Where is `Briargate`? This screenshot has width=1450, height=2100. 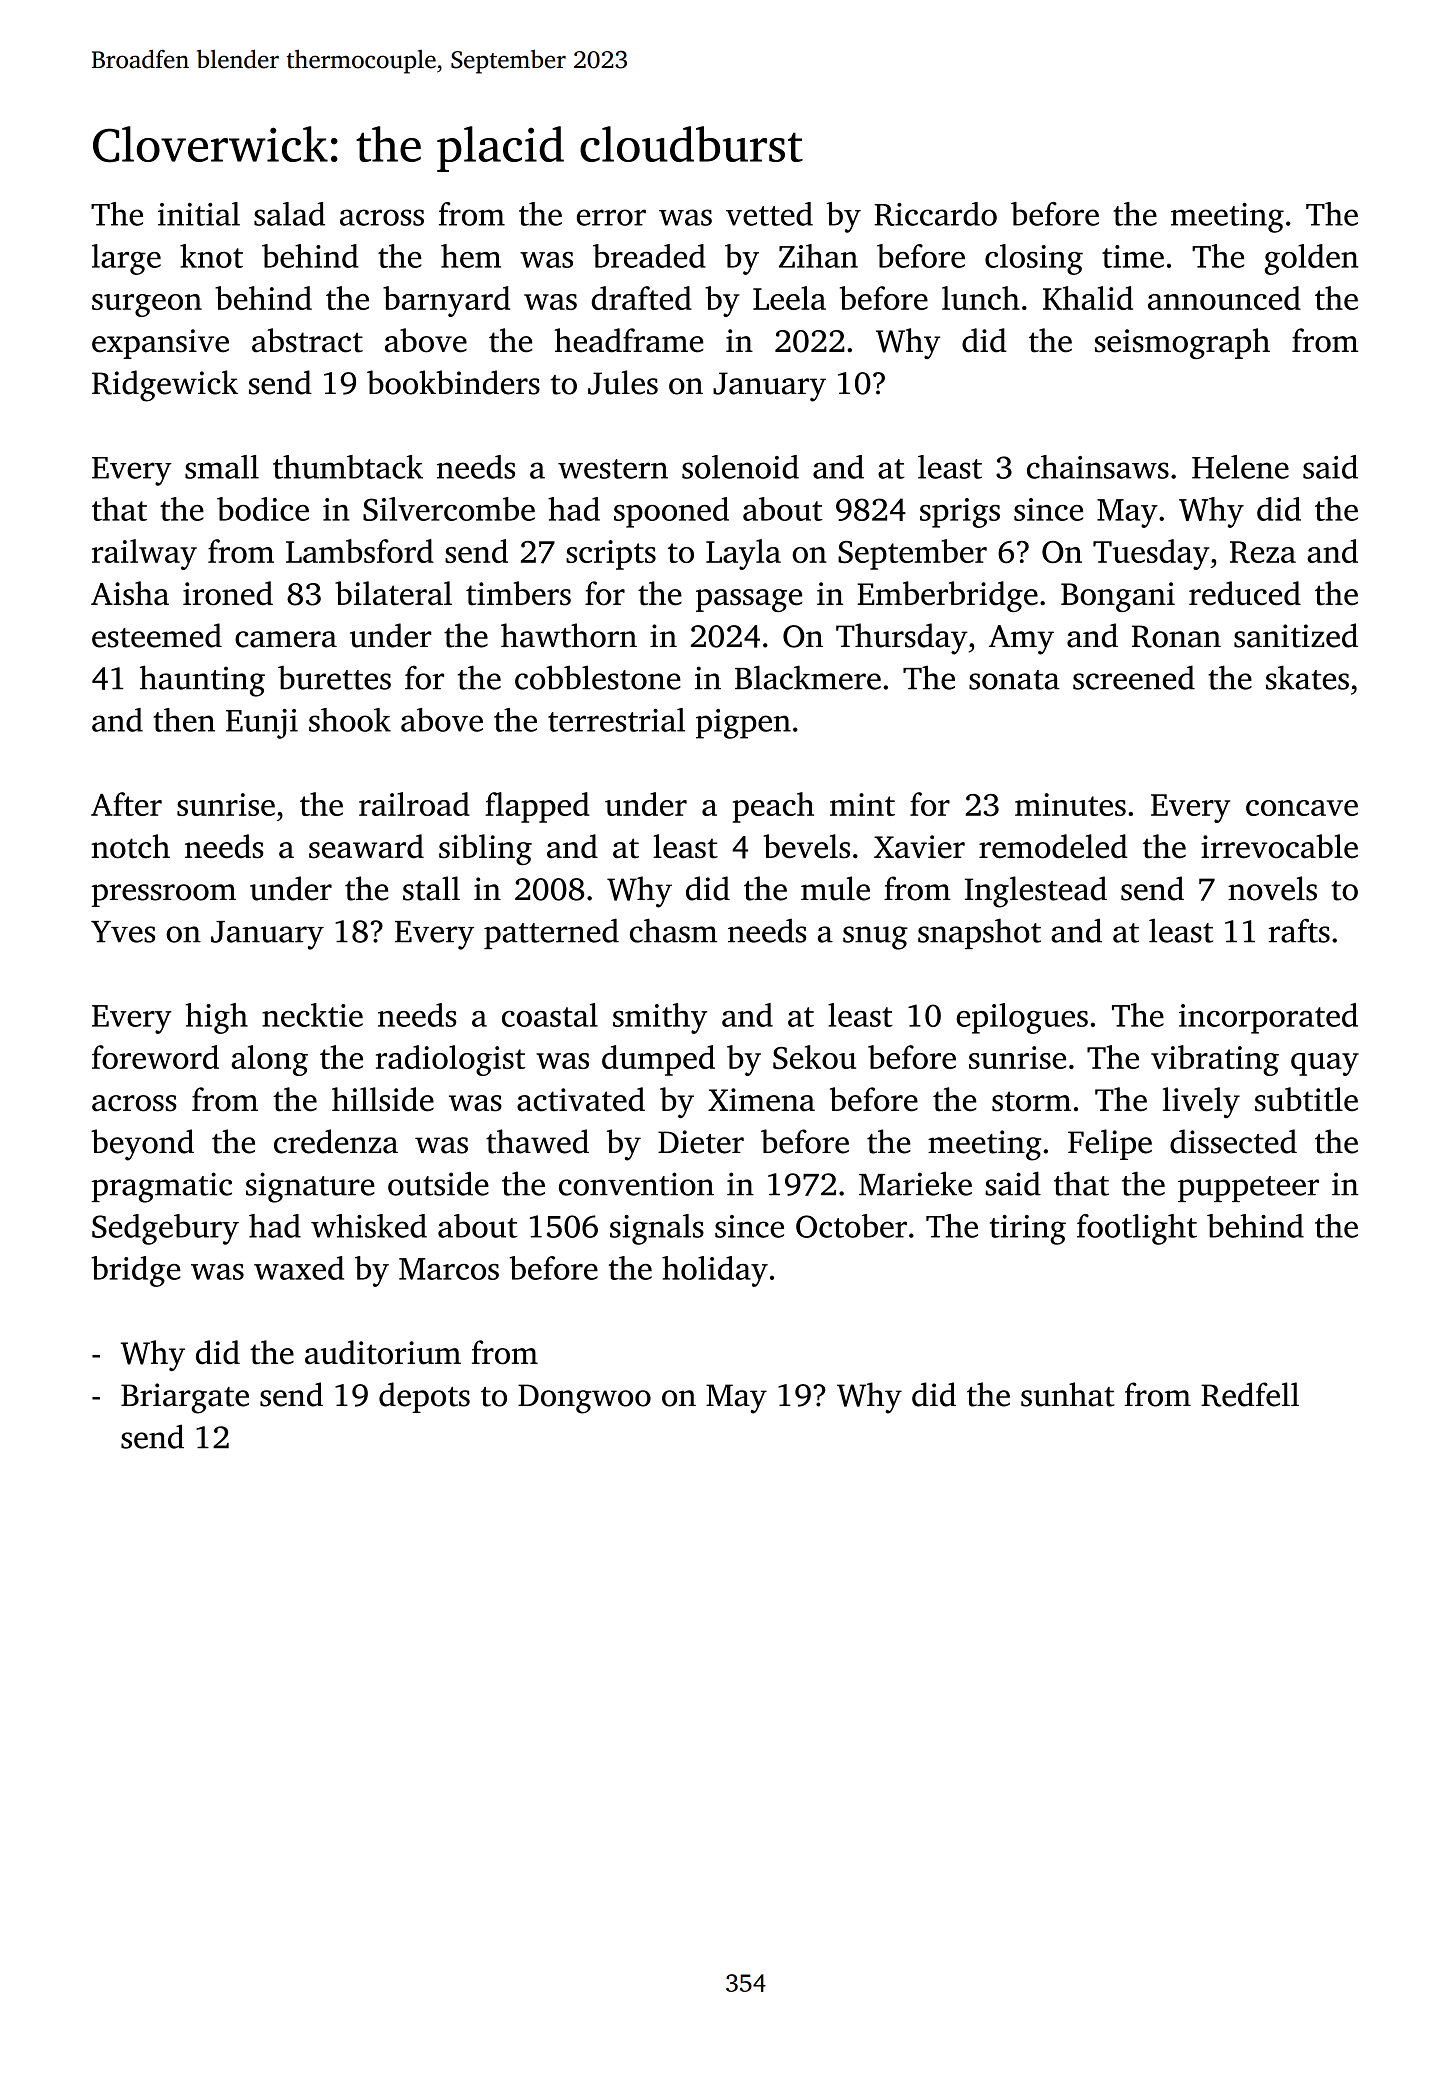 Briargate is located at coordinates (185, 1398).
